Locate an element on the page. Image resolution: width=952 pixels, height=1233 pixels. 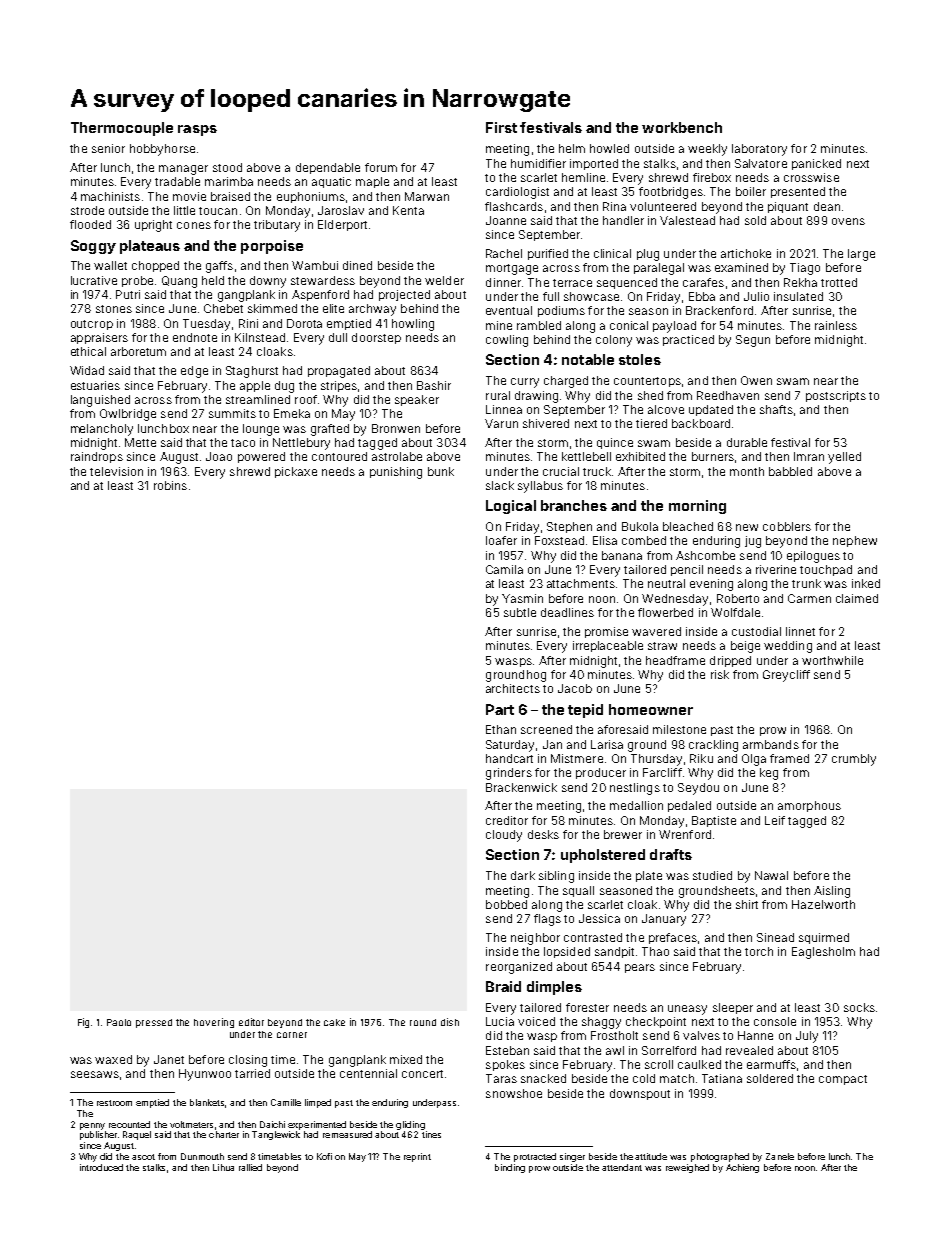
Jacob is located at coordinates (575, 688).
